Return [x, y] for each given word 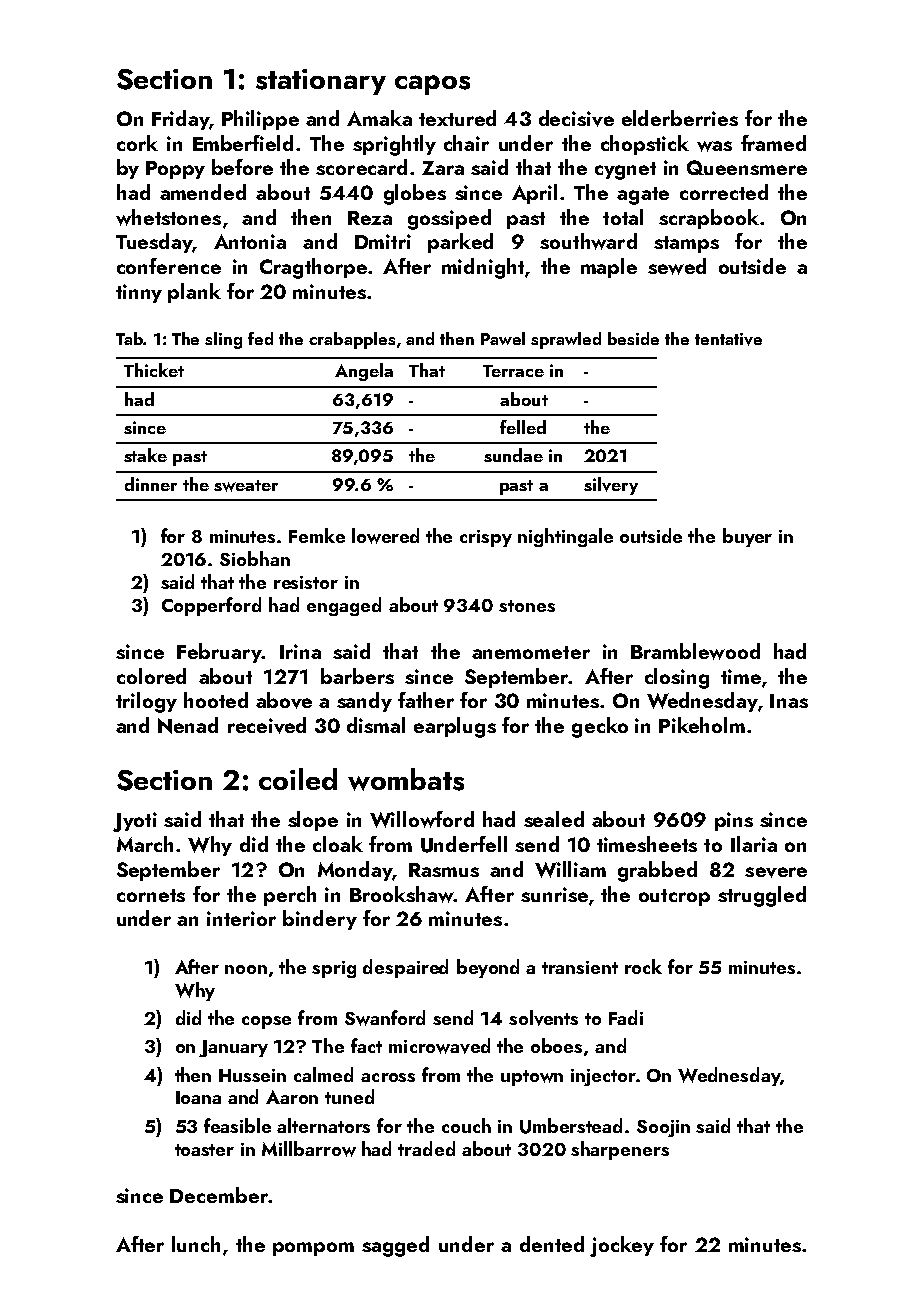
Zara [443, 168]
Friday [180, 120]
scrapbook [709, 219]
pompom [313, 1249]
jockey [622, 1246]
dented [552, 1244]
